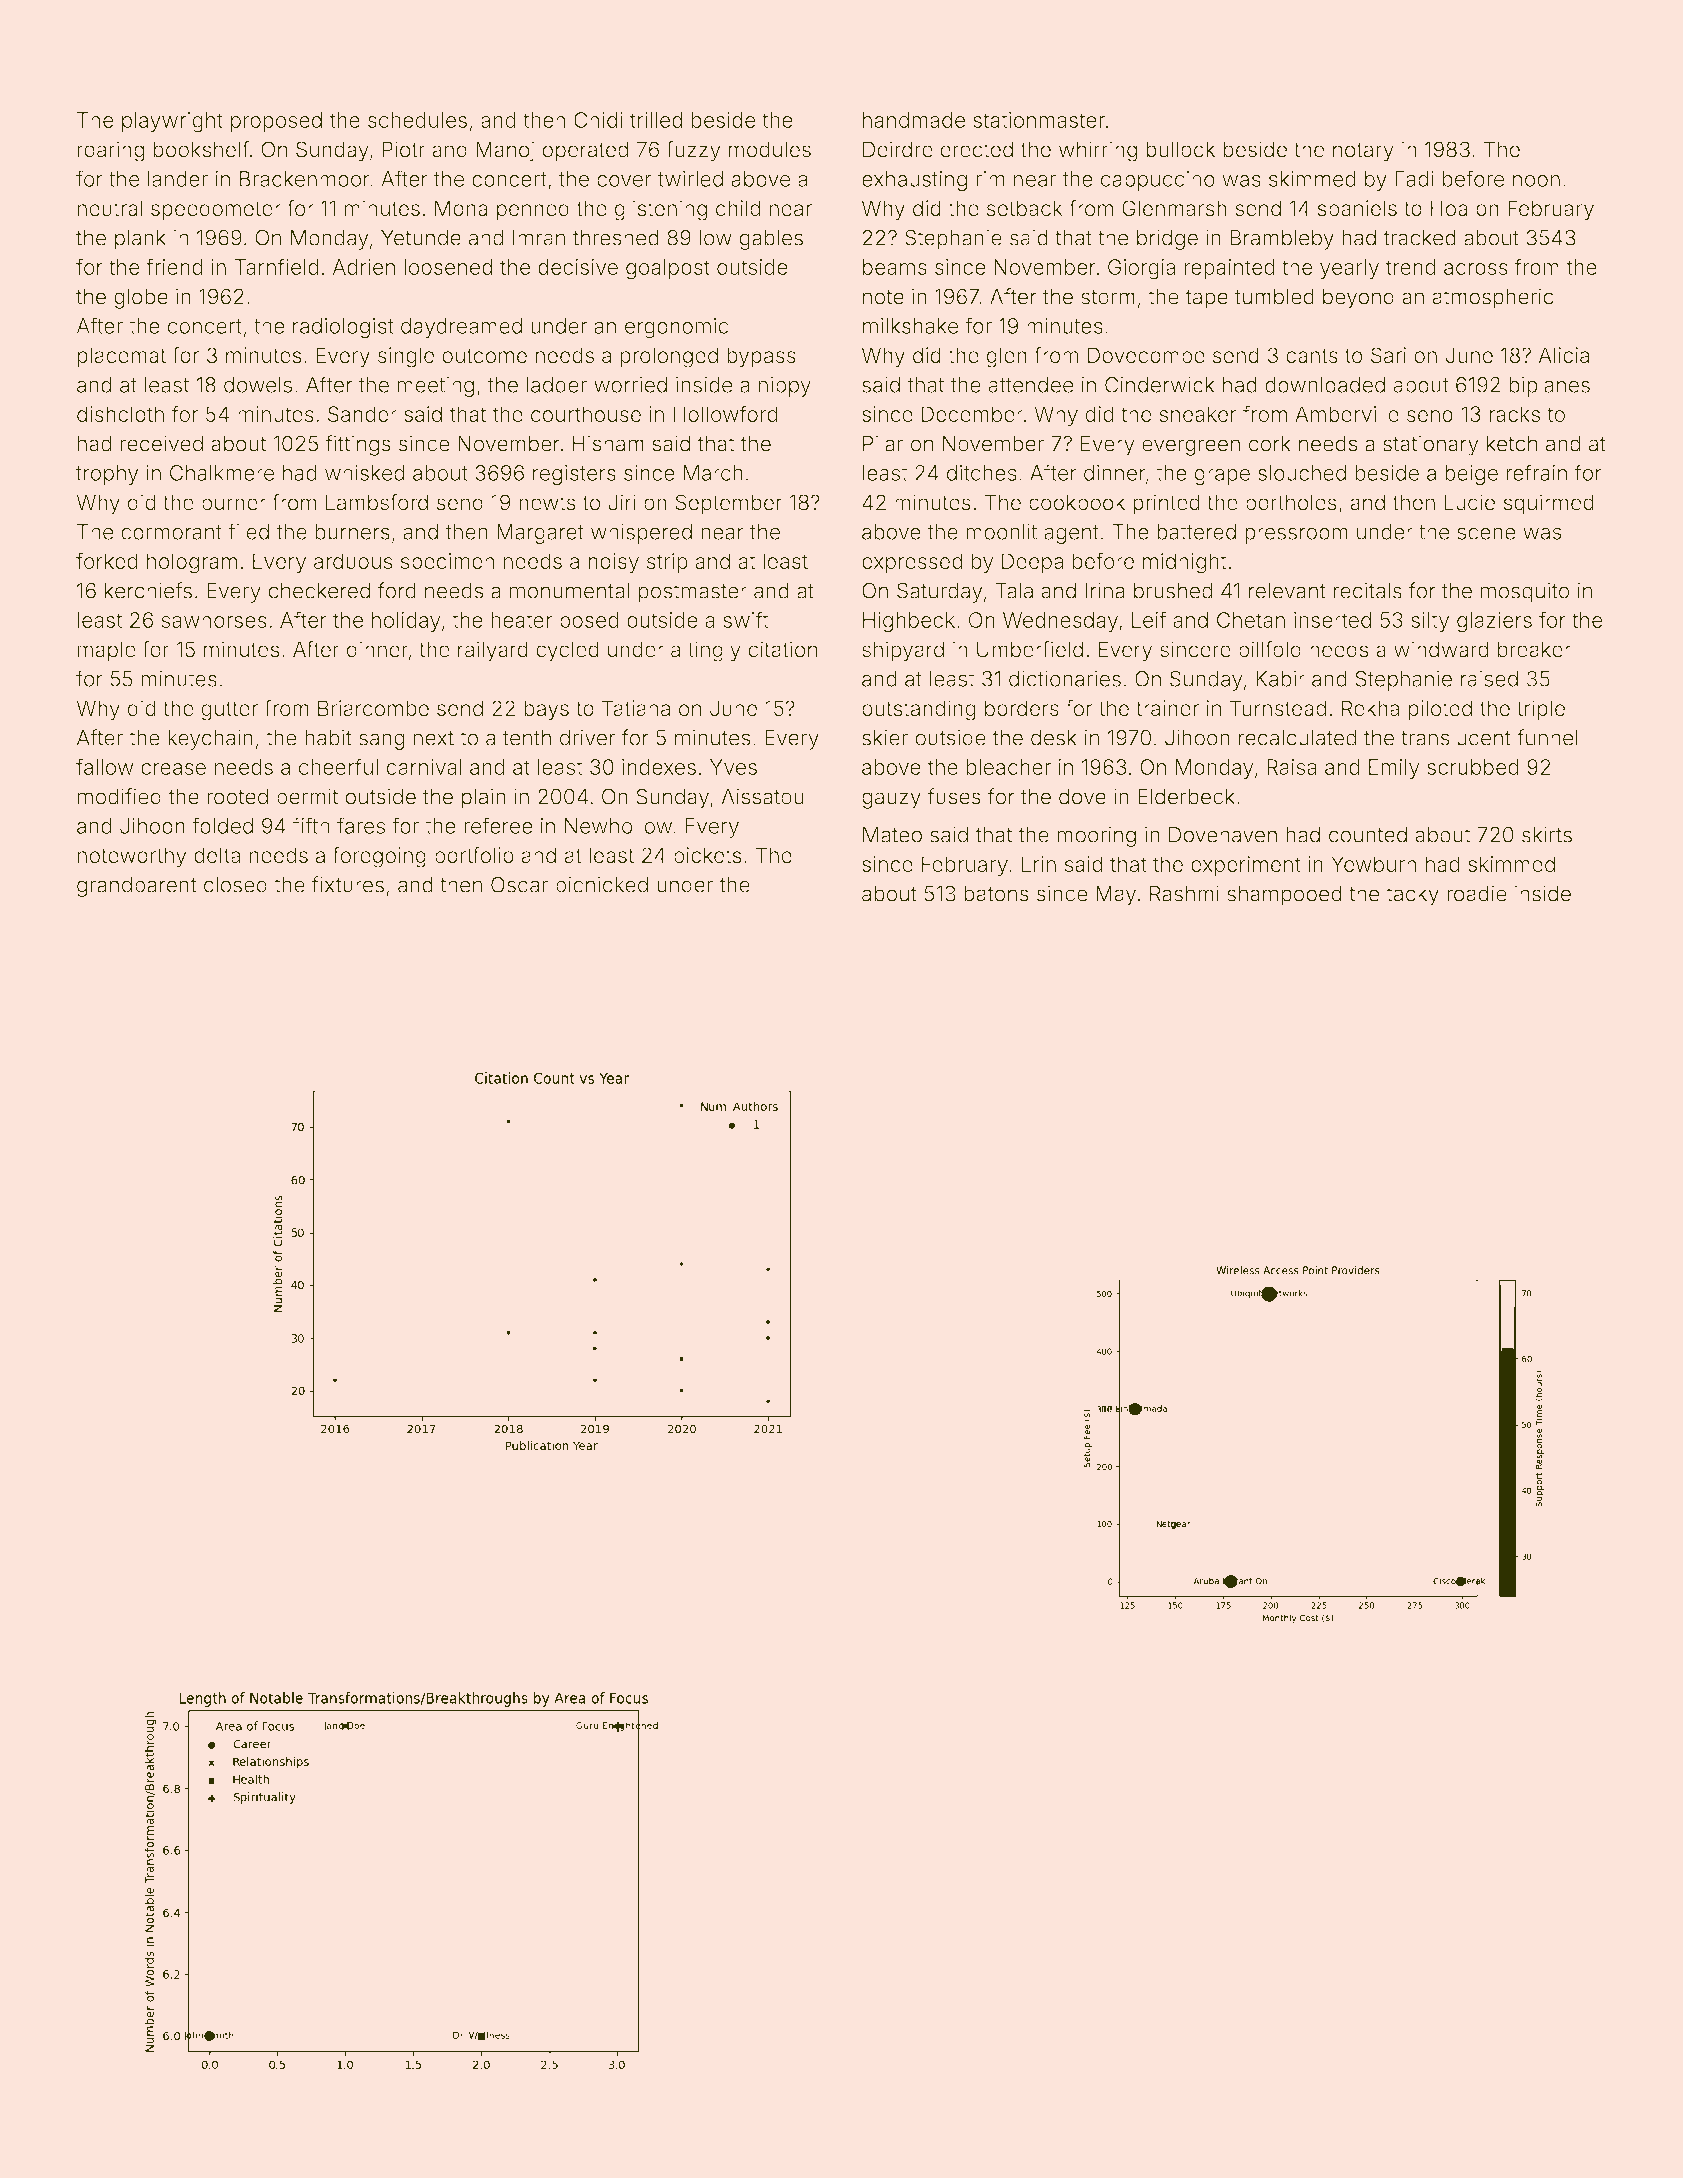 Image resolution: width=1683 pixels, height=2178 pixels. What do you see at coordinates (417, 120) in the document?
I see `schedules` at bounding box center [417, 120].
